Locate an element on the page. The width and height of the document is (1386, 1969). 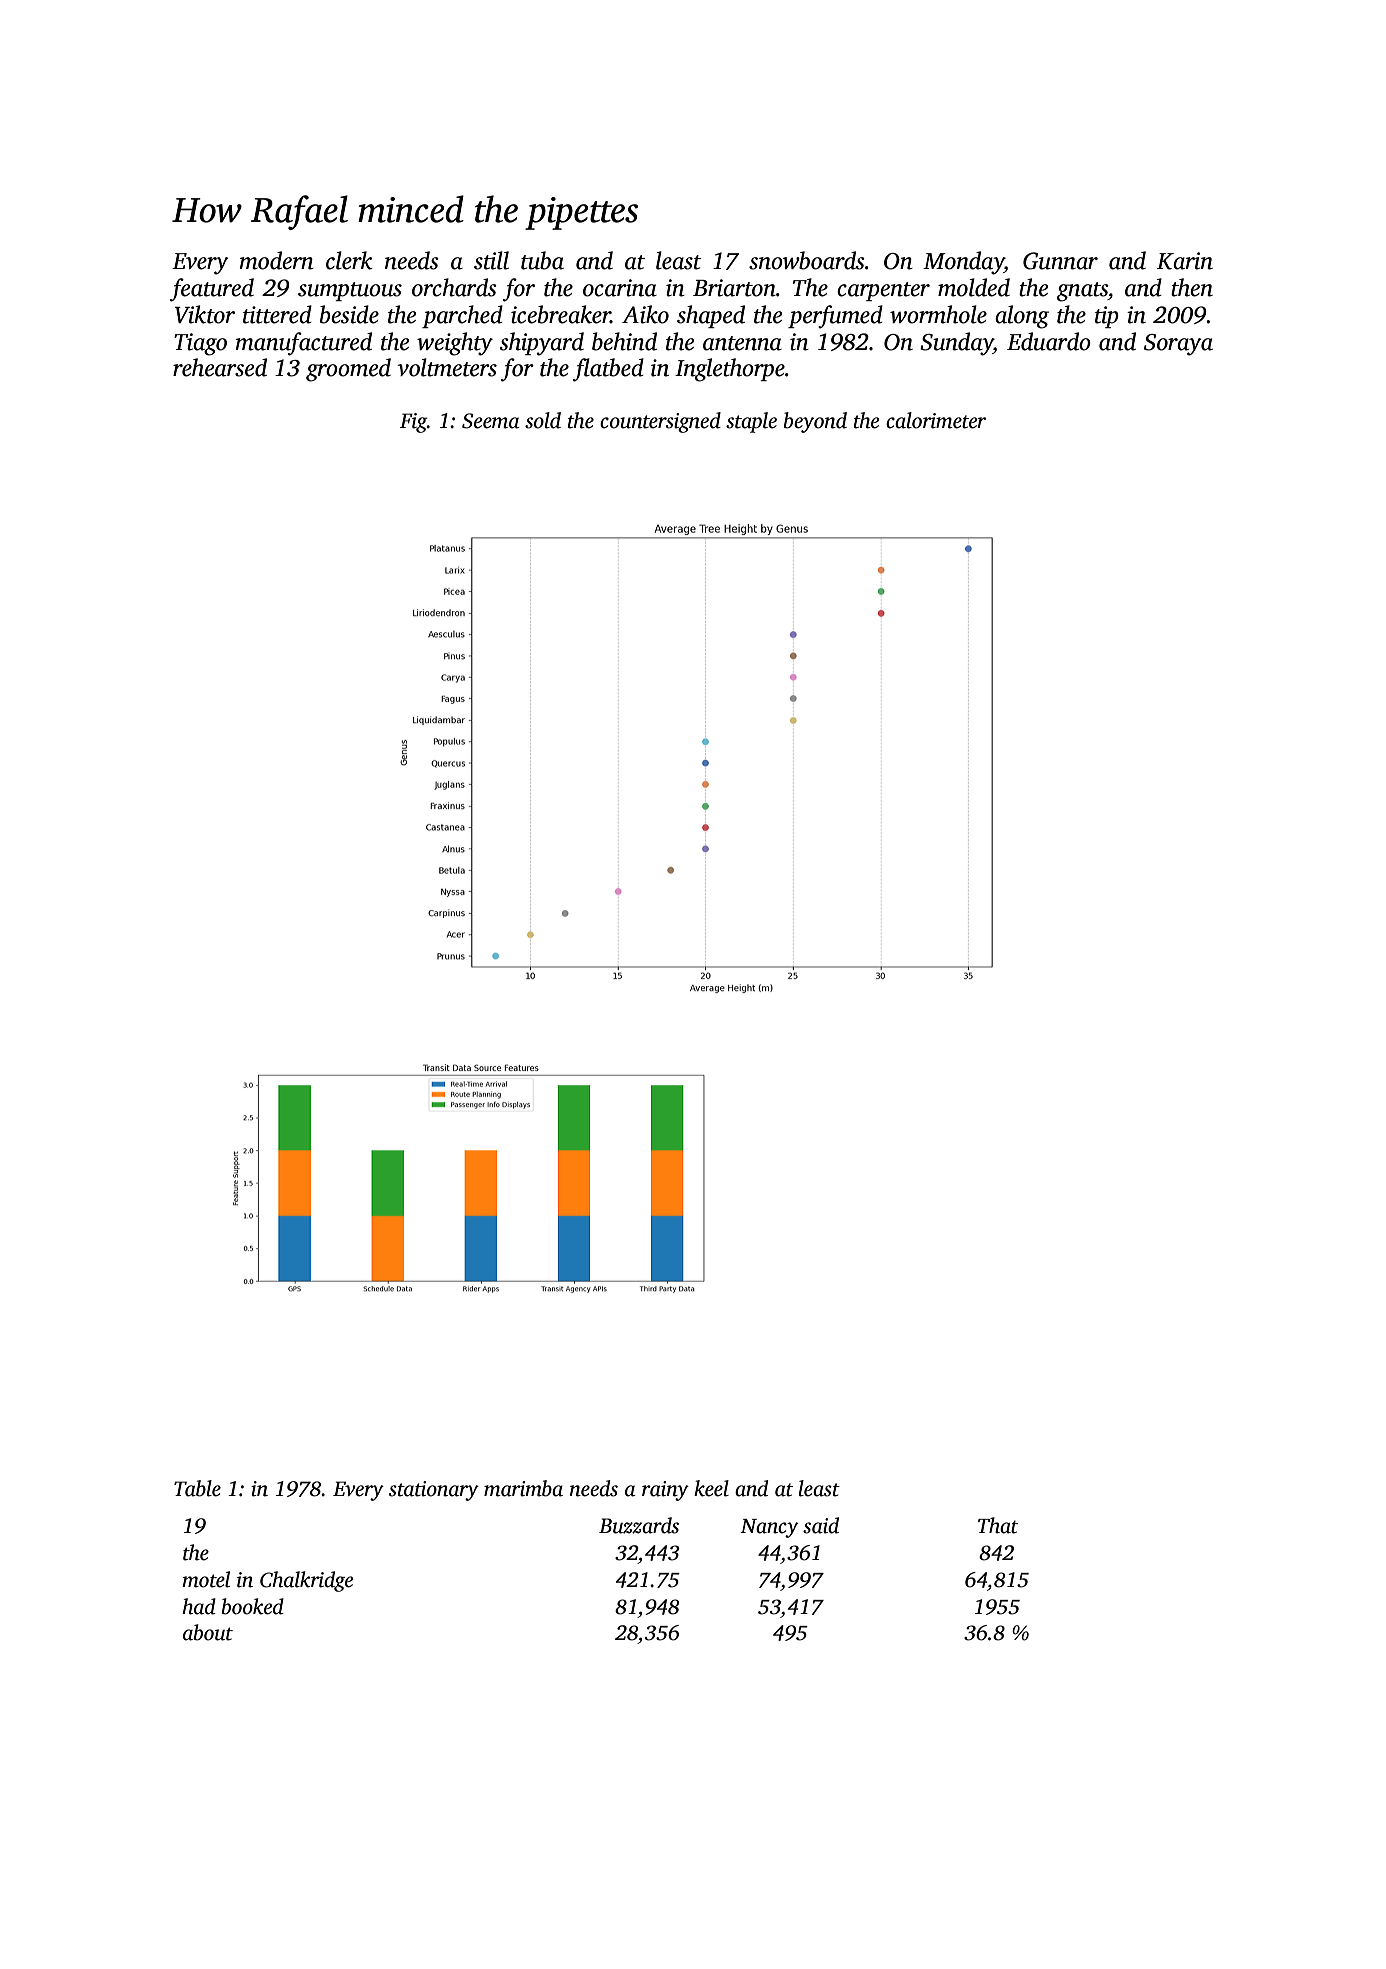
That is located at coordinates (998, 1525).
